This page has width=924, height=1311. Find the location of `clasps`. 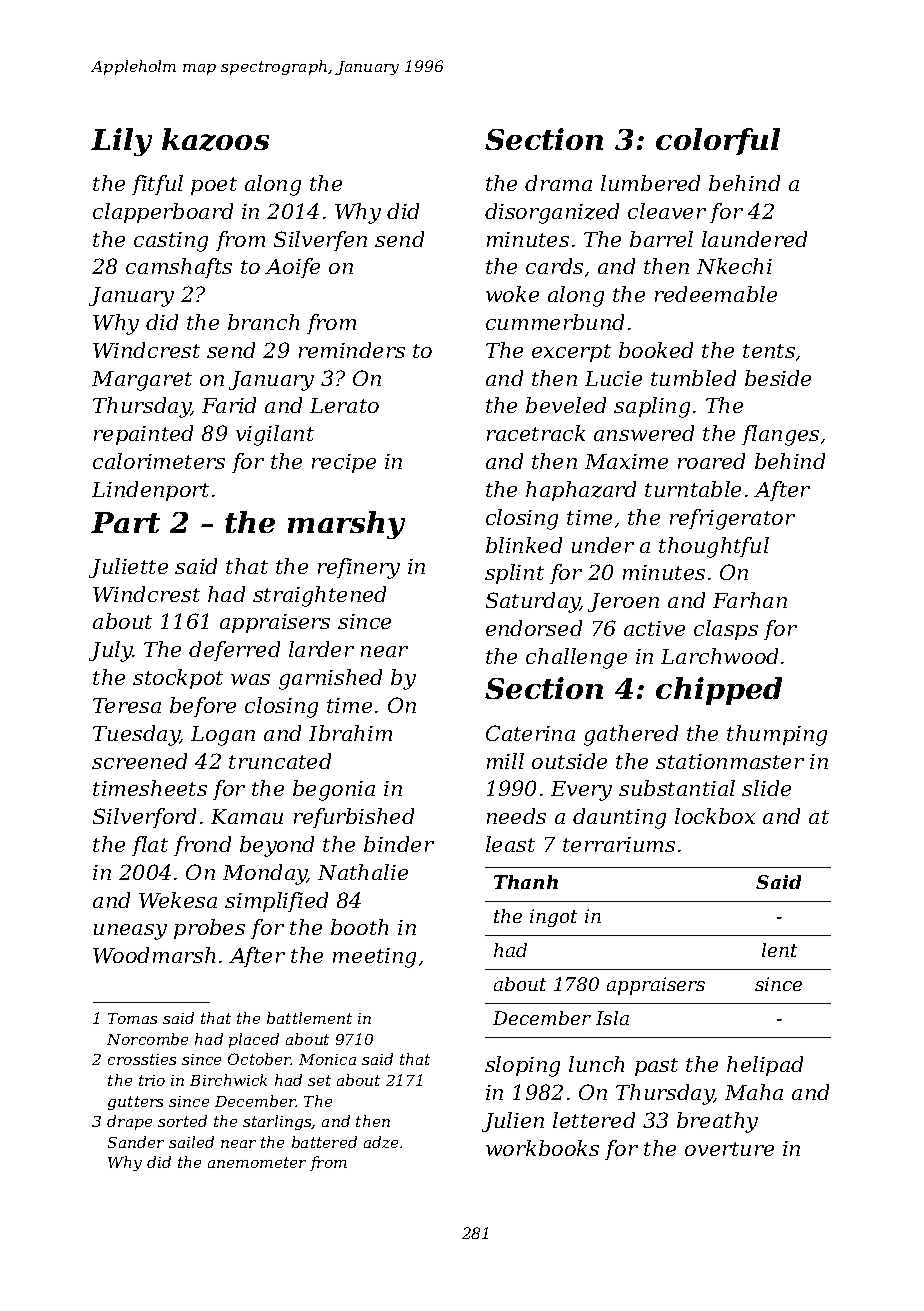

clasps is located at coordinates (726, 630).
